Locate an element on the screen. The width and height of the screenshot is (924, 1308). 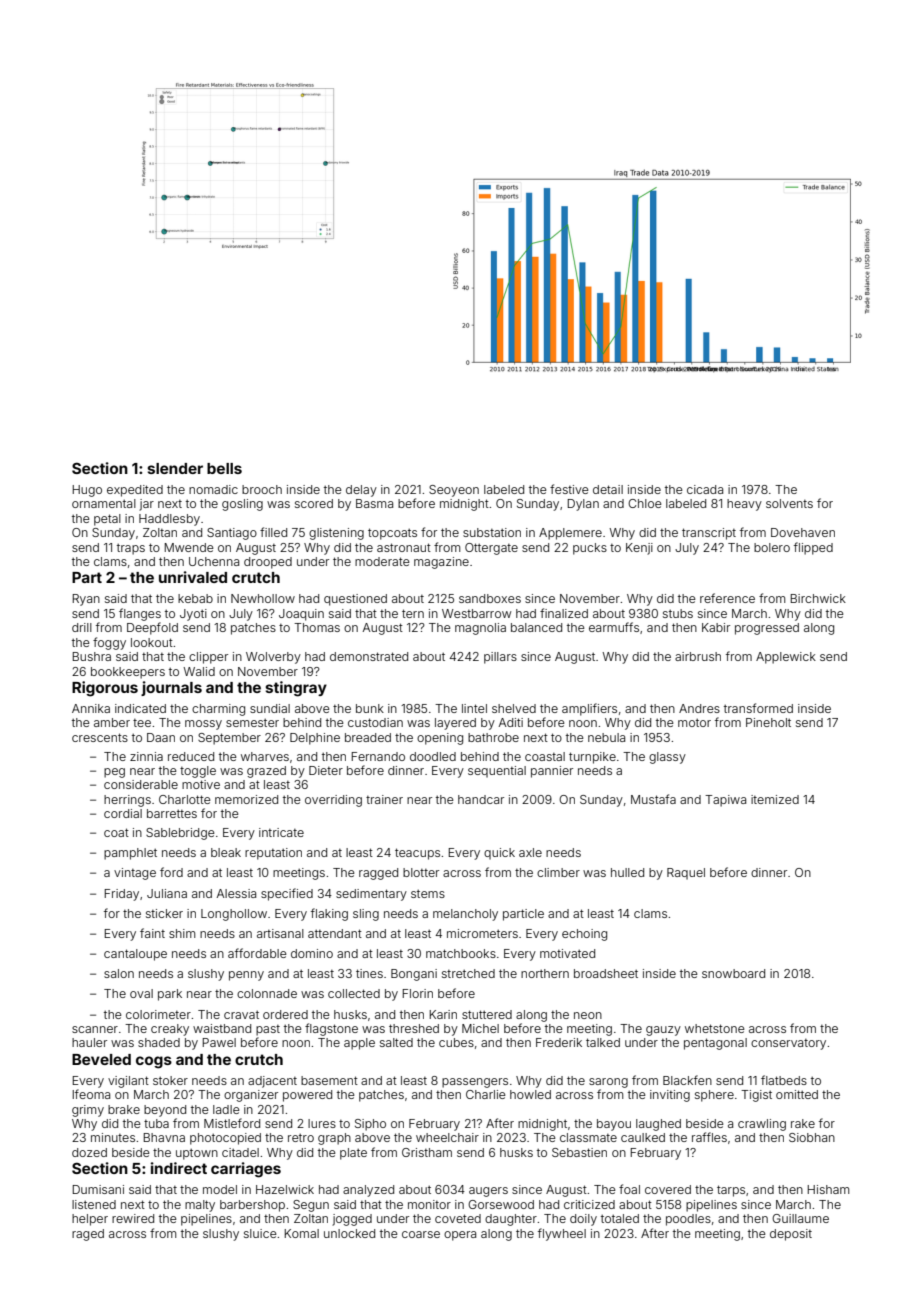
Dieter is located at coordinates (326, 770).
